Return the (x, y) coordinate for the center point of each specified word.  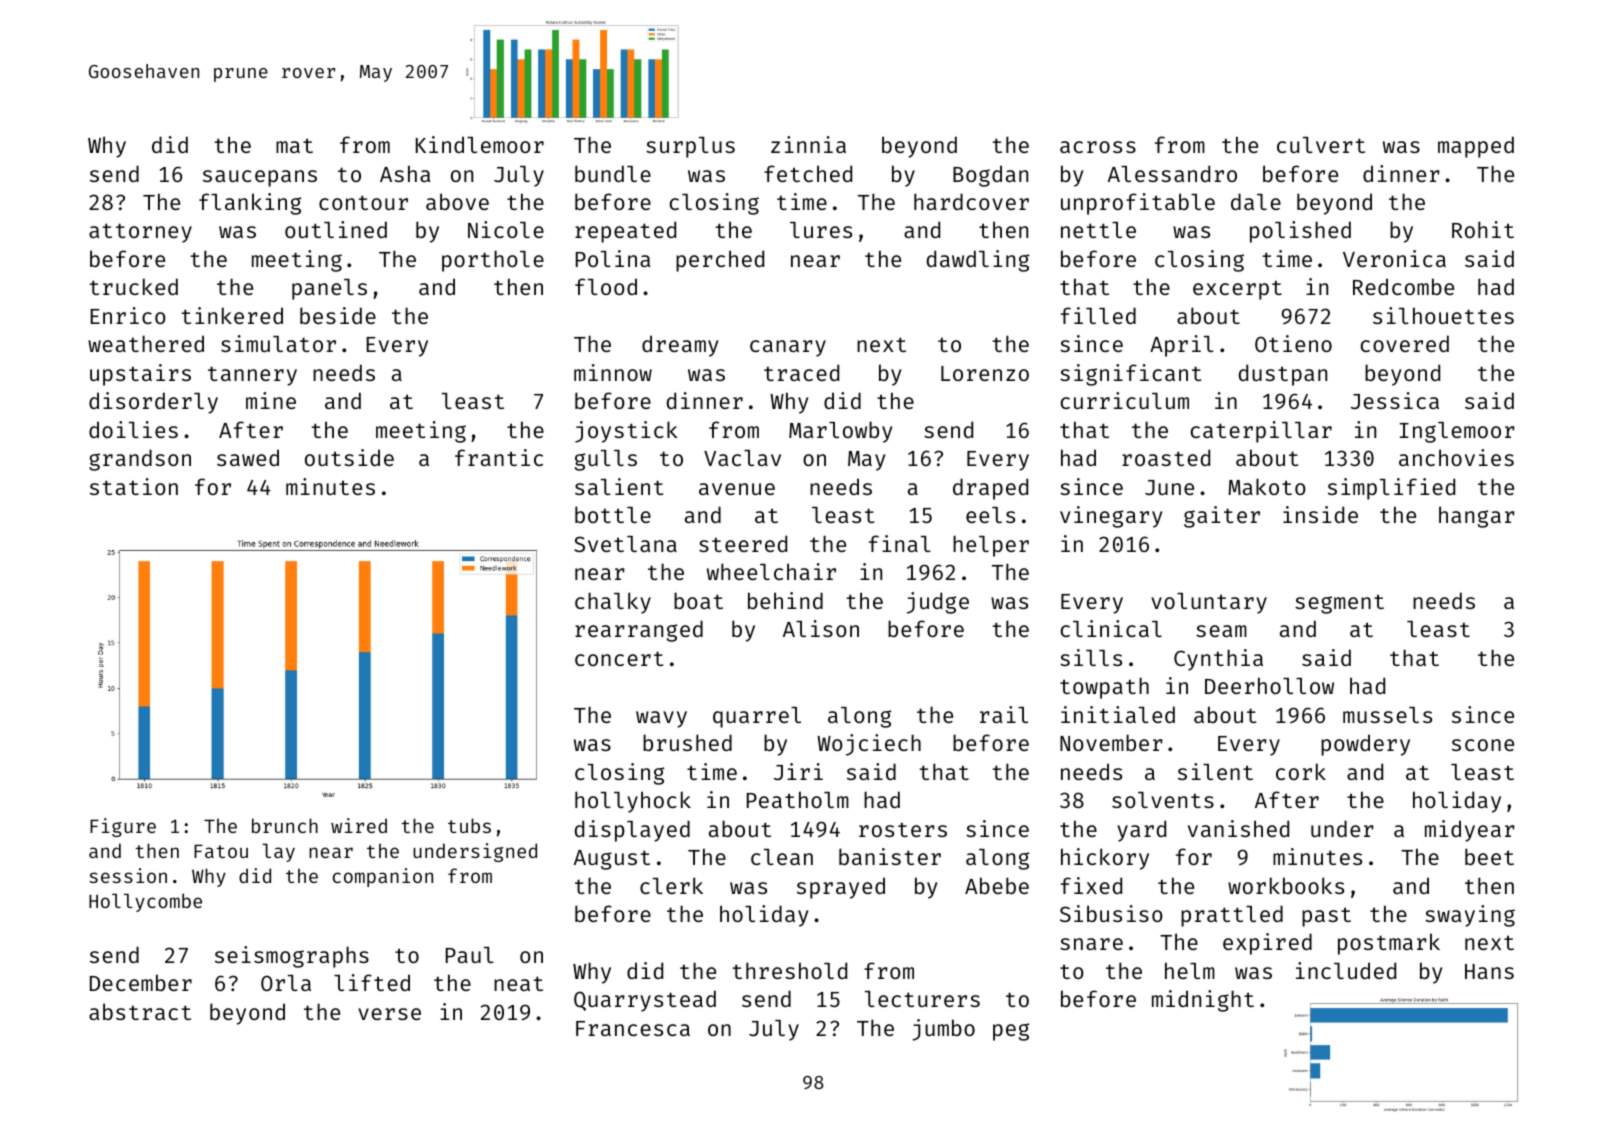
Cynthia (1218, 660)
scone (1483, 745)
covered (1405, 343)
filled (1098, 315)
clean (782, 857)
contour (363, 202)
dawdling (978, 261)
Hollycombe (145, 902)
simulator (278, 343)
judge (938, 603)
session (128, 875)
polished (1300, 232)
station (134, 486)
